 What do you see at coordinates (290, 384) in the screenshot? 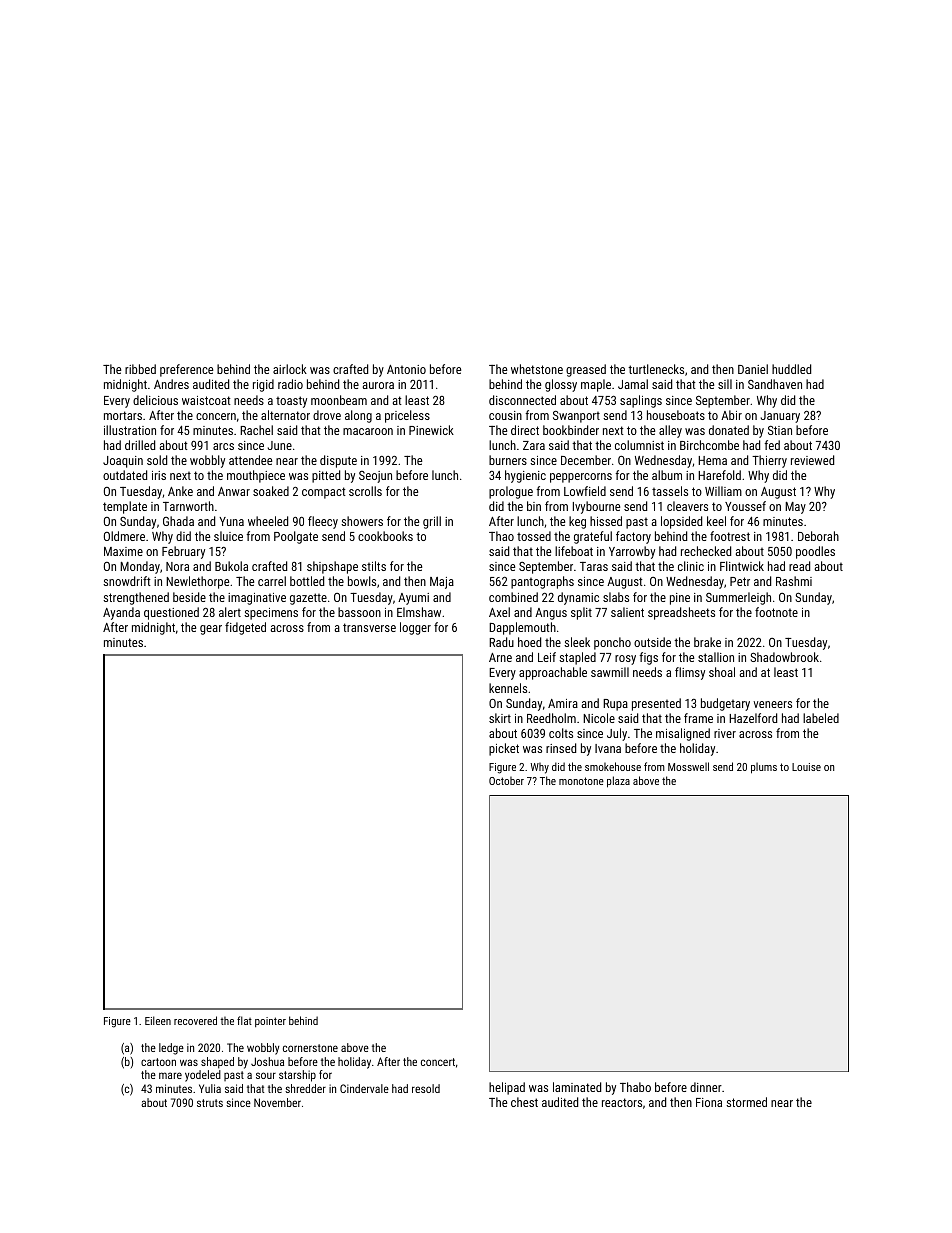
I see `radio` at bounding box center [290, 384].
